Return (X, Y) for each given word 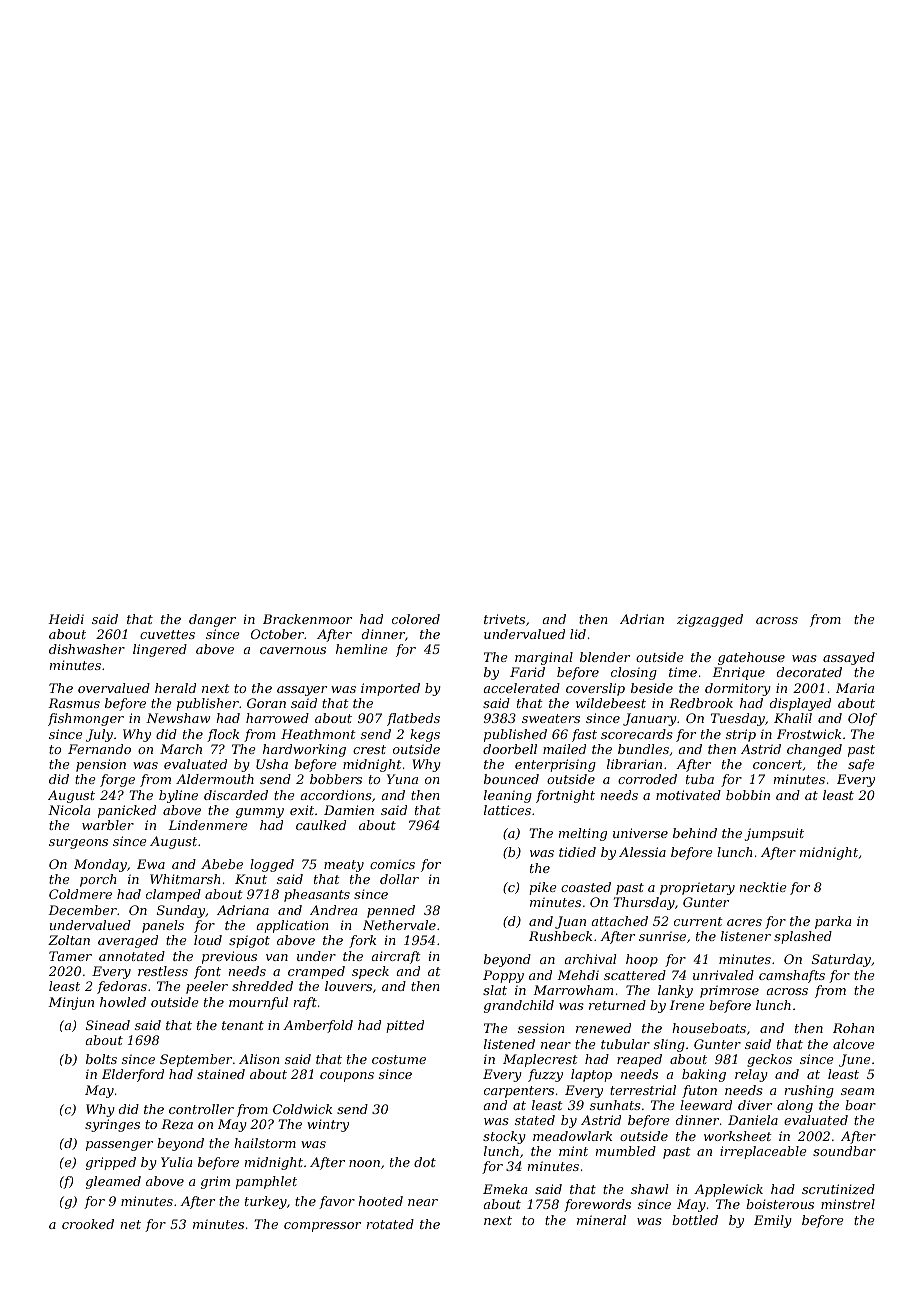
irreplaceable (763, 1152)
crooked (88, 1224)
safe (861, 765)
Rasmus (74, 703)
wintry (328, 1125)
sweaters (551, 718)
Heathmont (318, 734)
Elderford (133, 1075)
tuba (700, 779)
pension (101, 765)
